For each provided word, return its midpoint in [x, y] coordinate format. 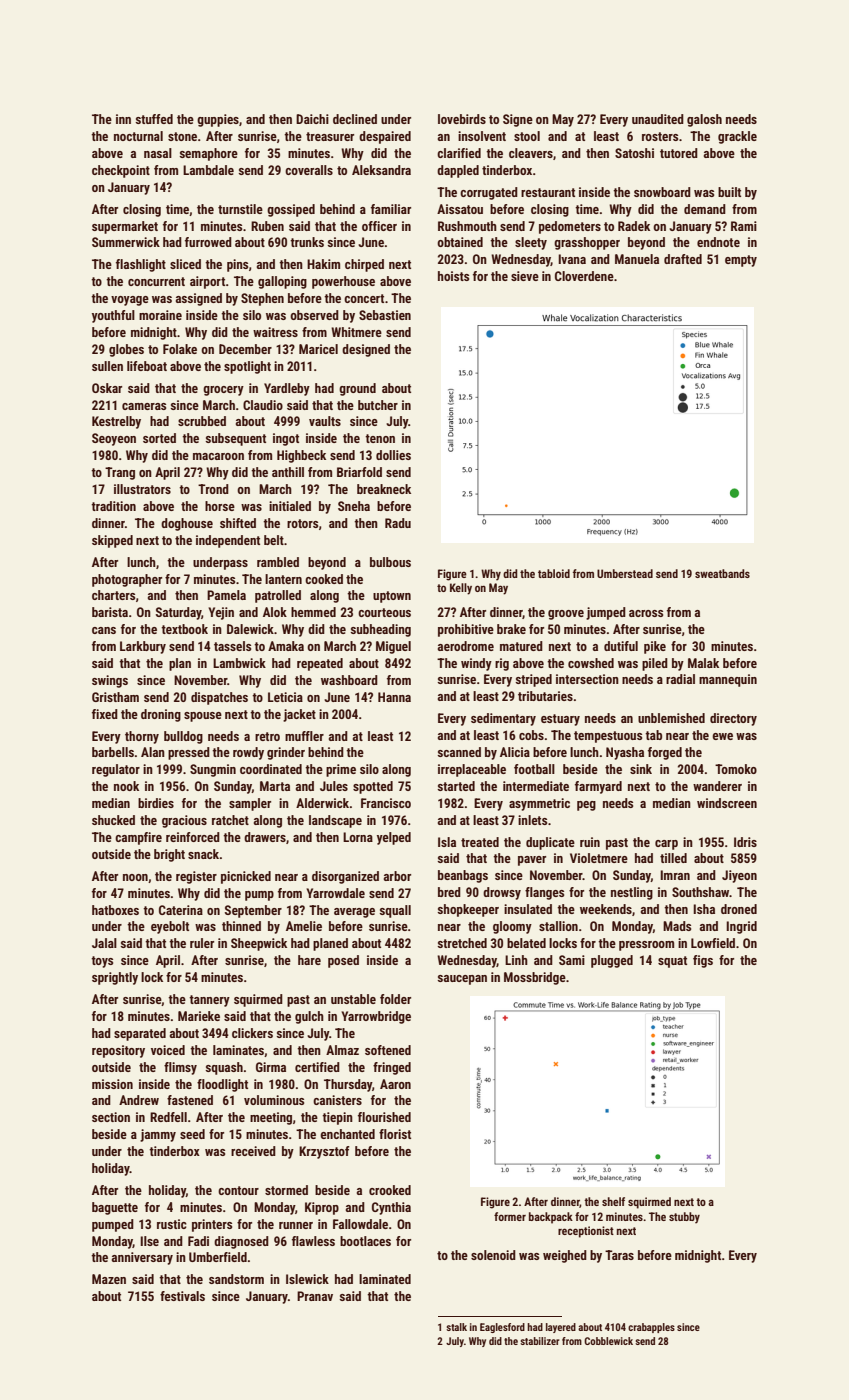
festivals [182, 1296]
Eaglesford [502, 1328]
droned [739, 909]
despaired [385, 137]
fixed [105, 714]
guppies [218, 120]
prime [341, 770]
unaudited [658, 119]
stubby [684, 1218]
